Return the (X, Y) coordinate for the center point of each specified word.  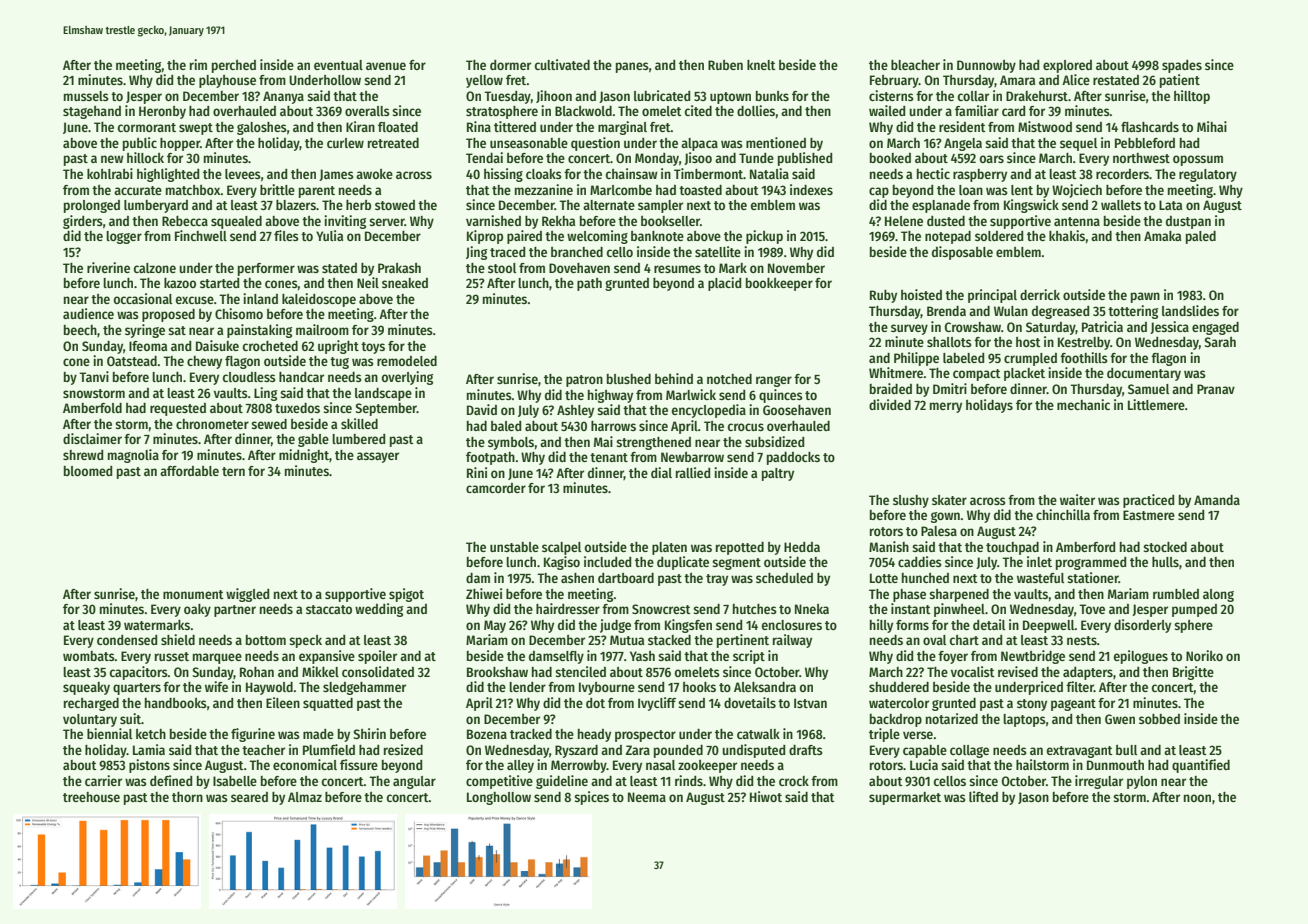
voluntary (90, 720)
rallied (693, 472)
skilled (359, 423)
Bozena (487, 734)
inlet (1039, 561)
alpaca (699, 144)
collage (969, 751)
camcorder (496, 488)
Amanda (1217, 500)
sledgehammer (364, 688)
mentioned (776, 142)
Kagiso (562, 563)
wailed (887, 110)
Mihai (1212, 126)
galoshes (262, 128)
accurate (138, 190)
